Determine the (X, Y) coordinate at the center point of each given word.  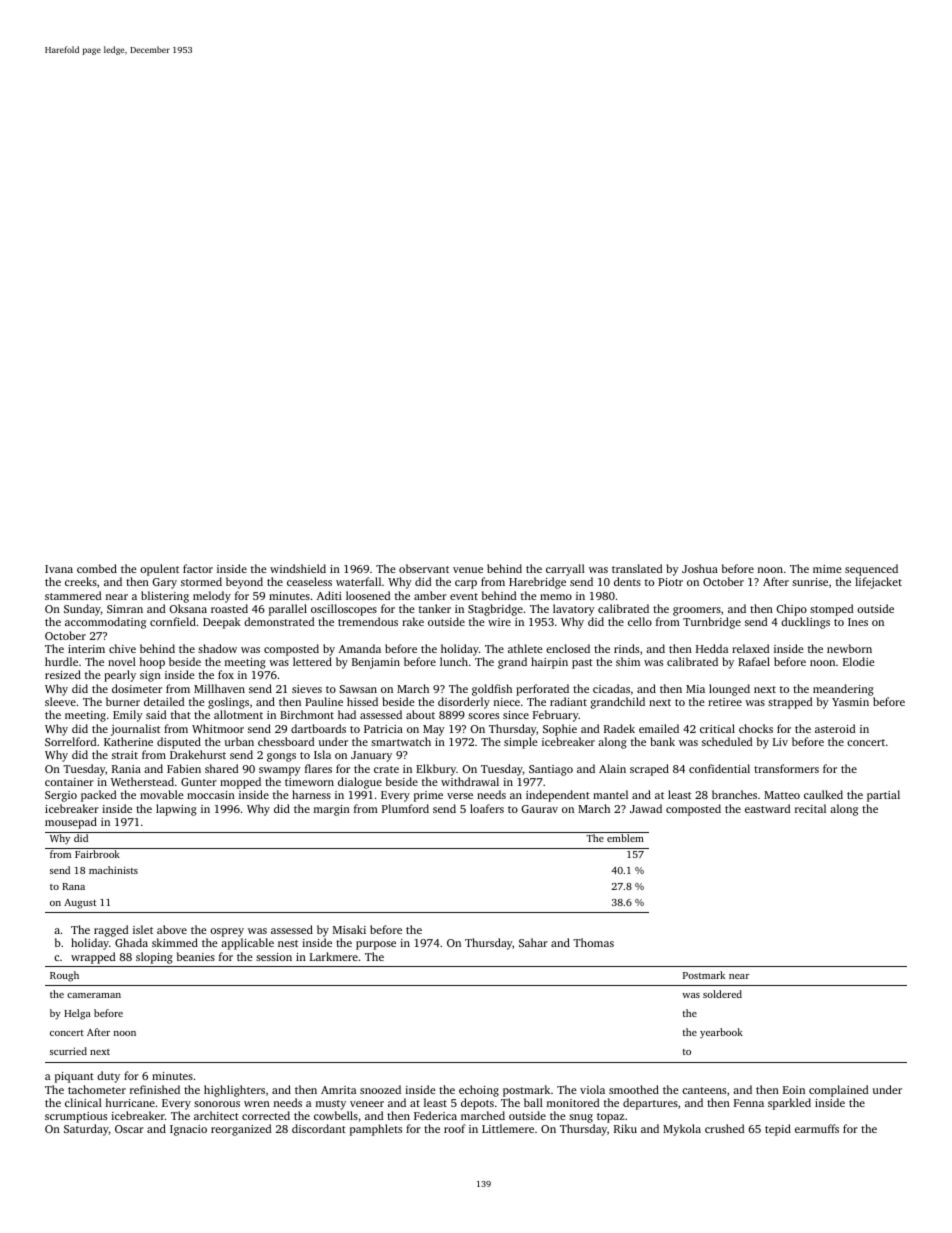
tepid (778, 1130)
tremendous (368, 621)
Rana (73, 886)
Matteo (782, 795)
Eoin (794, 1090)
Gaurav (539, 809)
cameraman (94, 995)
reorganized (241, 1130)
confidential (719, 768)
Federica (435, 1115)
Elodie (859, 661)
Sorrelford (70, 741)
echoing (479, 1091)
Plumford (405, 808)
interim (86, 649)
